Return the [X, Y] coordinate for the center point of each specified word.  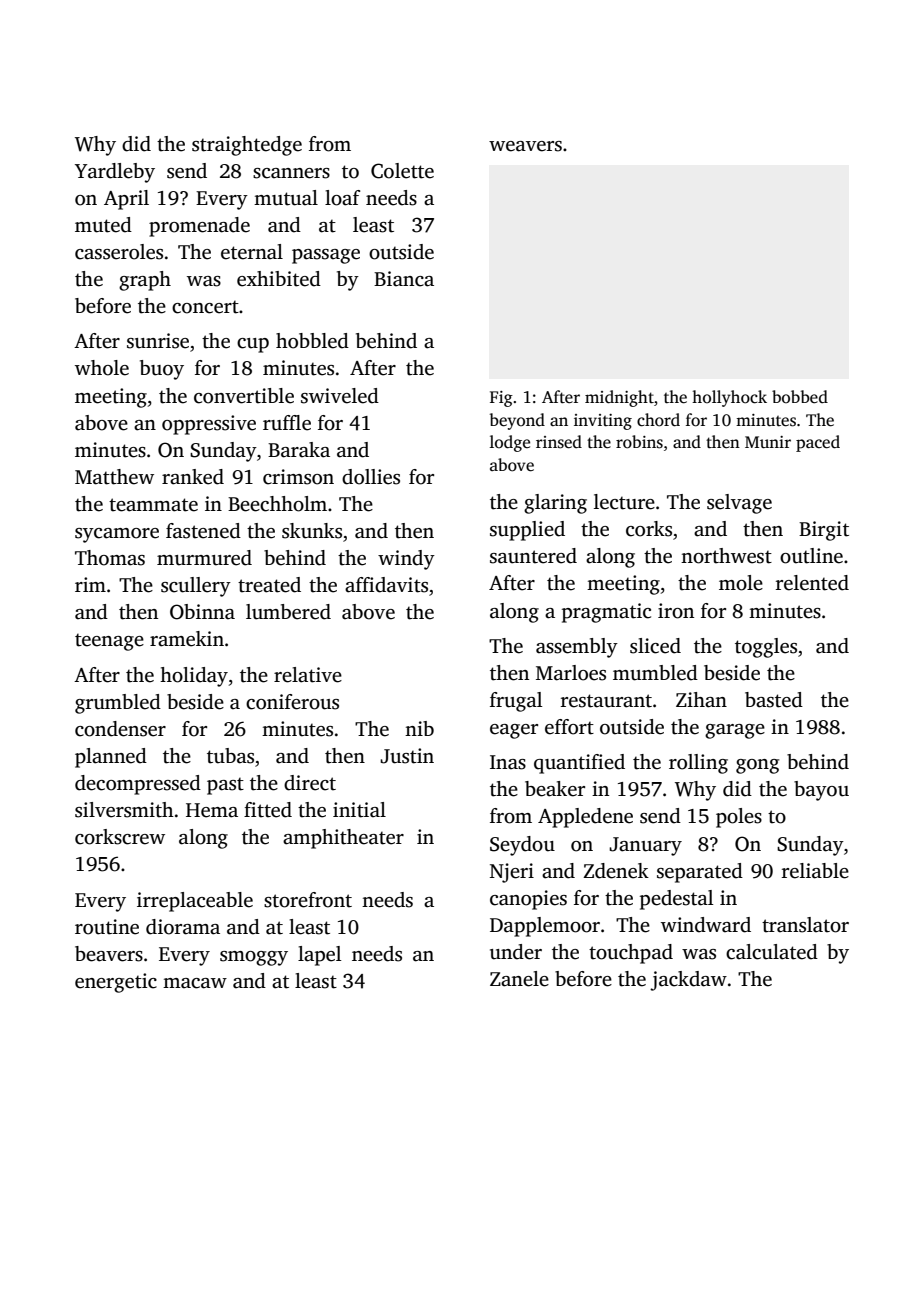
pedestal [676, 900]
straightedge [247, 146]
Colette [402, 171]
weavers [525, 146]
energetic [116, 983]
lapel [319, 956]
